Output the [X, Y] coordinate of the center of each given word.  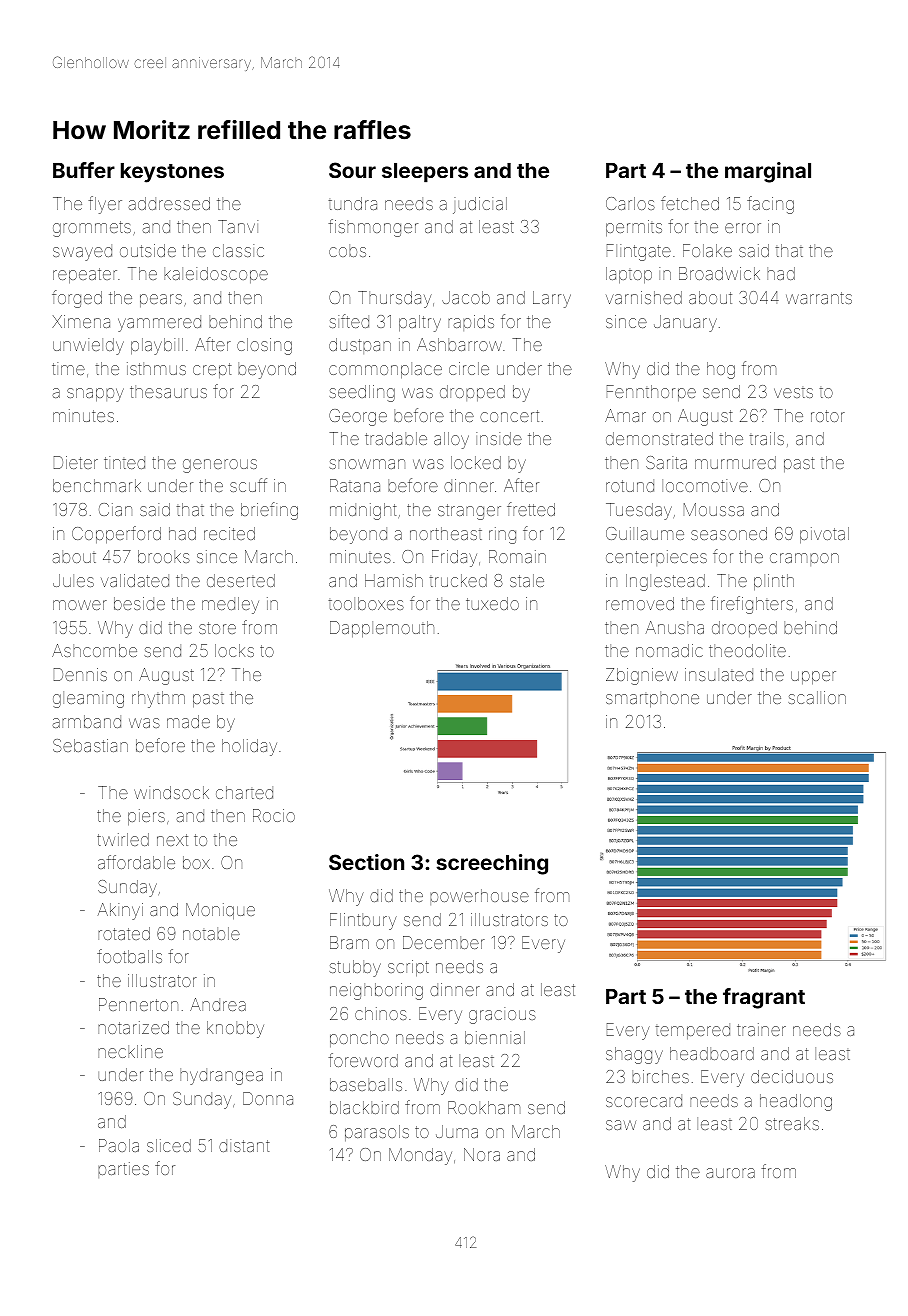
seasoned [729, 533]
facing [770, 205]
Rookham [484, 1107]
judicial [480, 205]
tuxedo [492, 603]
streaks [792, 1123]
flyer [105, 205]
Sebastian [90, 745]
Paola [119, 1145]
